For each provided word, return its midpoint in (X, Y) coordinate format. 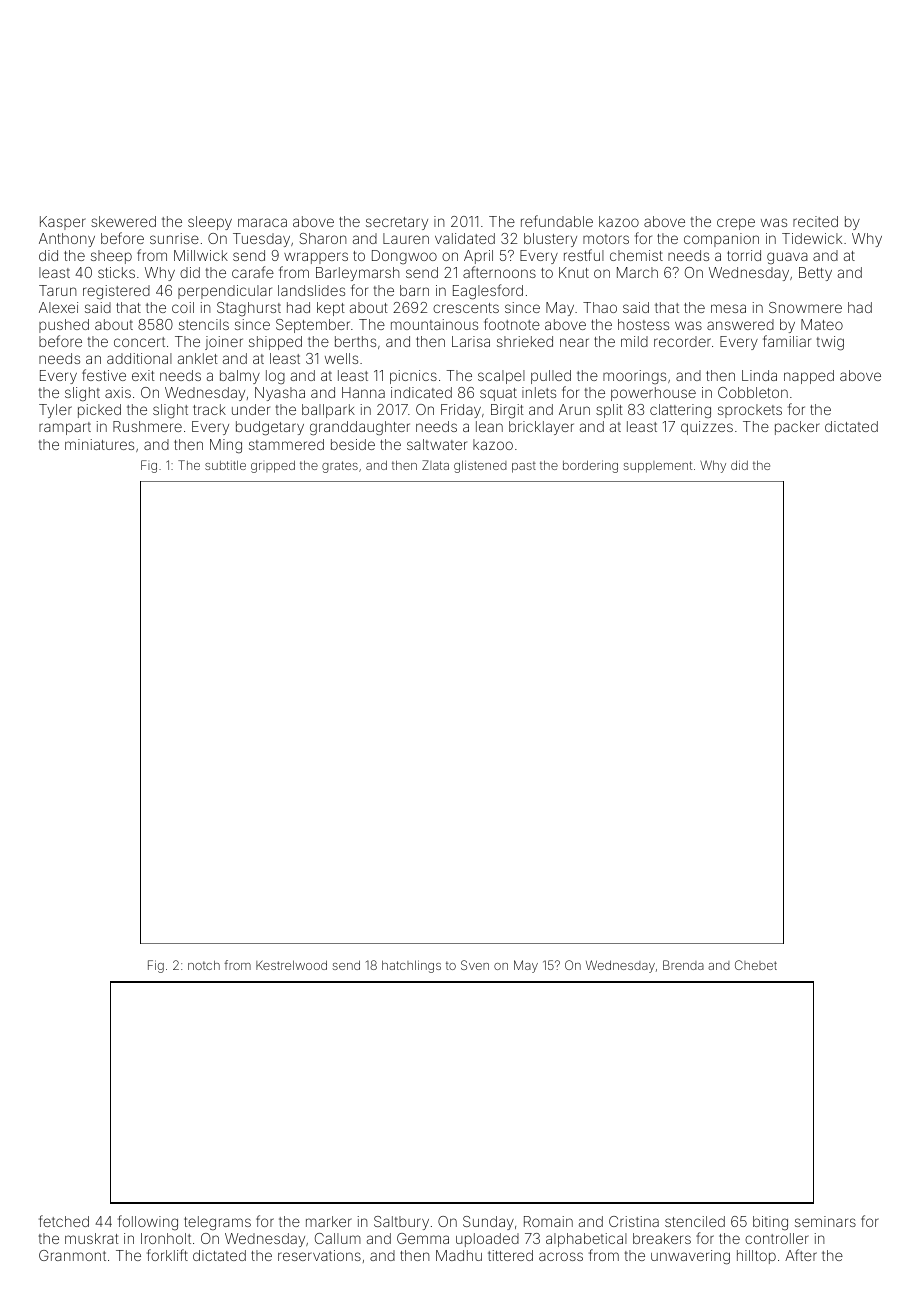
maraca (262, 222)
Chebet (756, 965)
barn (414, 290)
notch (204, 965)
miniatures (99, 444)
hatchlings (411, 966)
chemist (636, 255)
